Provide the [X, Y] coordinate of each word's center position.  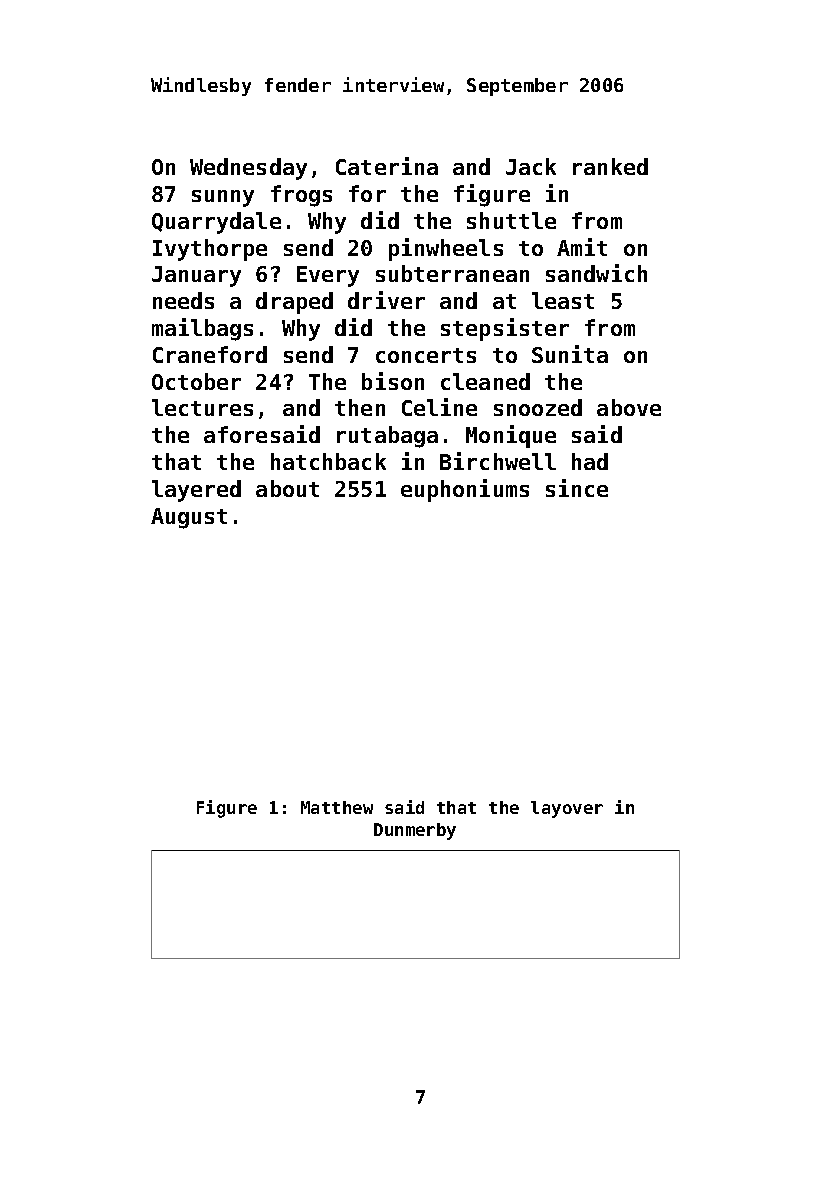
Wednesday [248, 169]
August [189, 518]
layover [567, 809]
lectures [202, 407]
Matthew [337, 807]
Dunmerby [415, 831]
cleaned [485, 381]
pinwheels [446, 249]
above [629, 407]
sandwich [596, 273]
